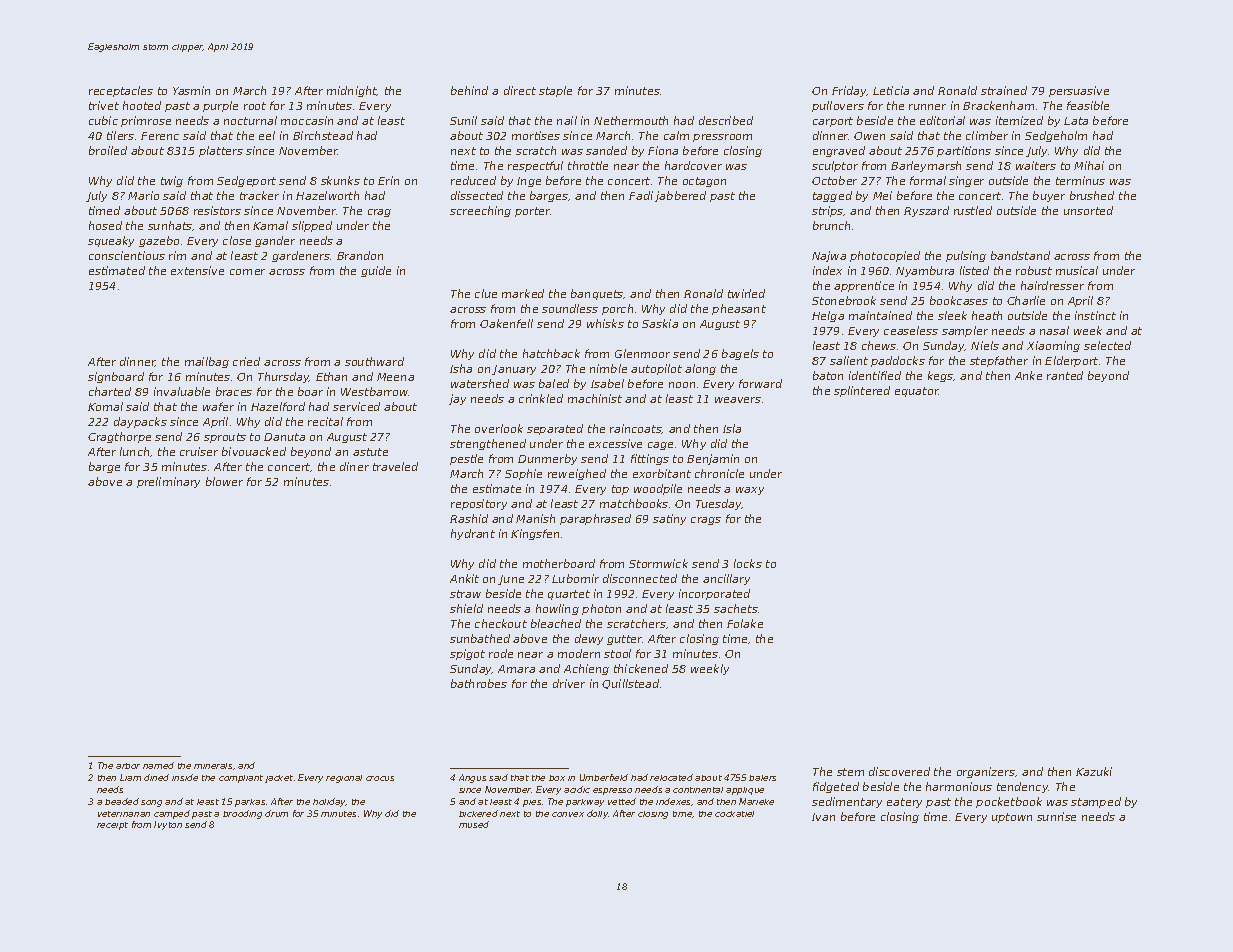  I want to click on direct, so click(520, 90).
